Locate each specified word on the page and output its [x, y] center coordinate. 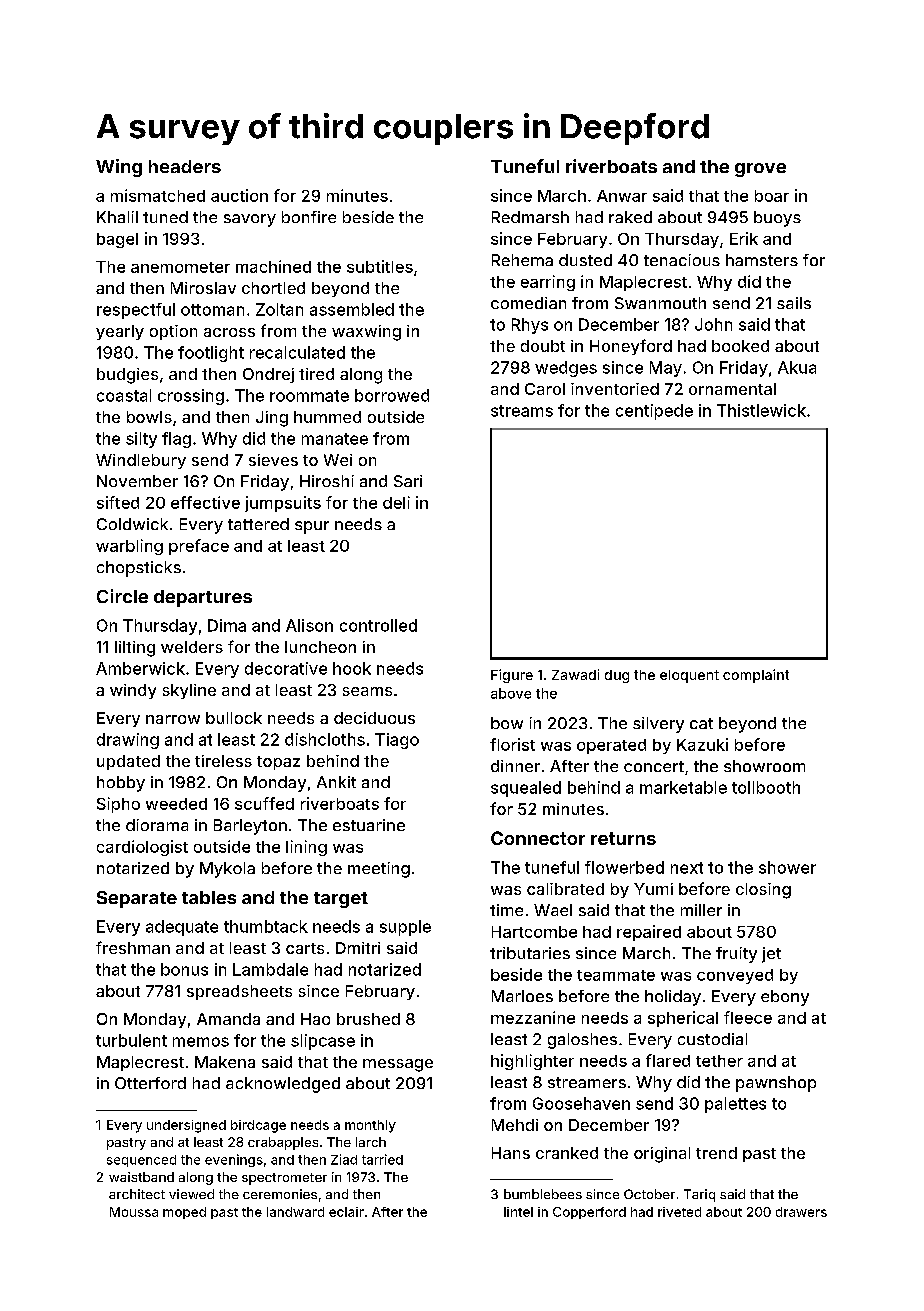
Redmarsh [530, 217]
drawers [801, 1212]
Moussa [134, 1212]
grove [760, 170]
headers [185, 166]
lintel [518, 1212]
